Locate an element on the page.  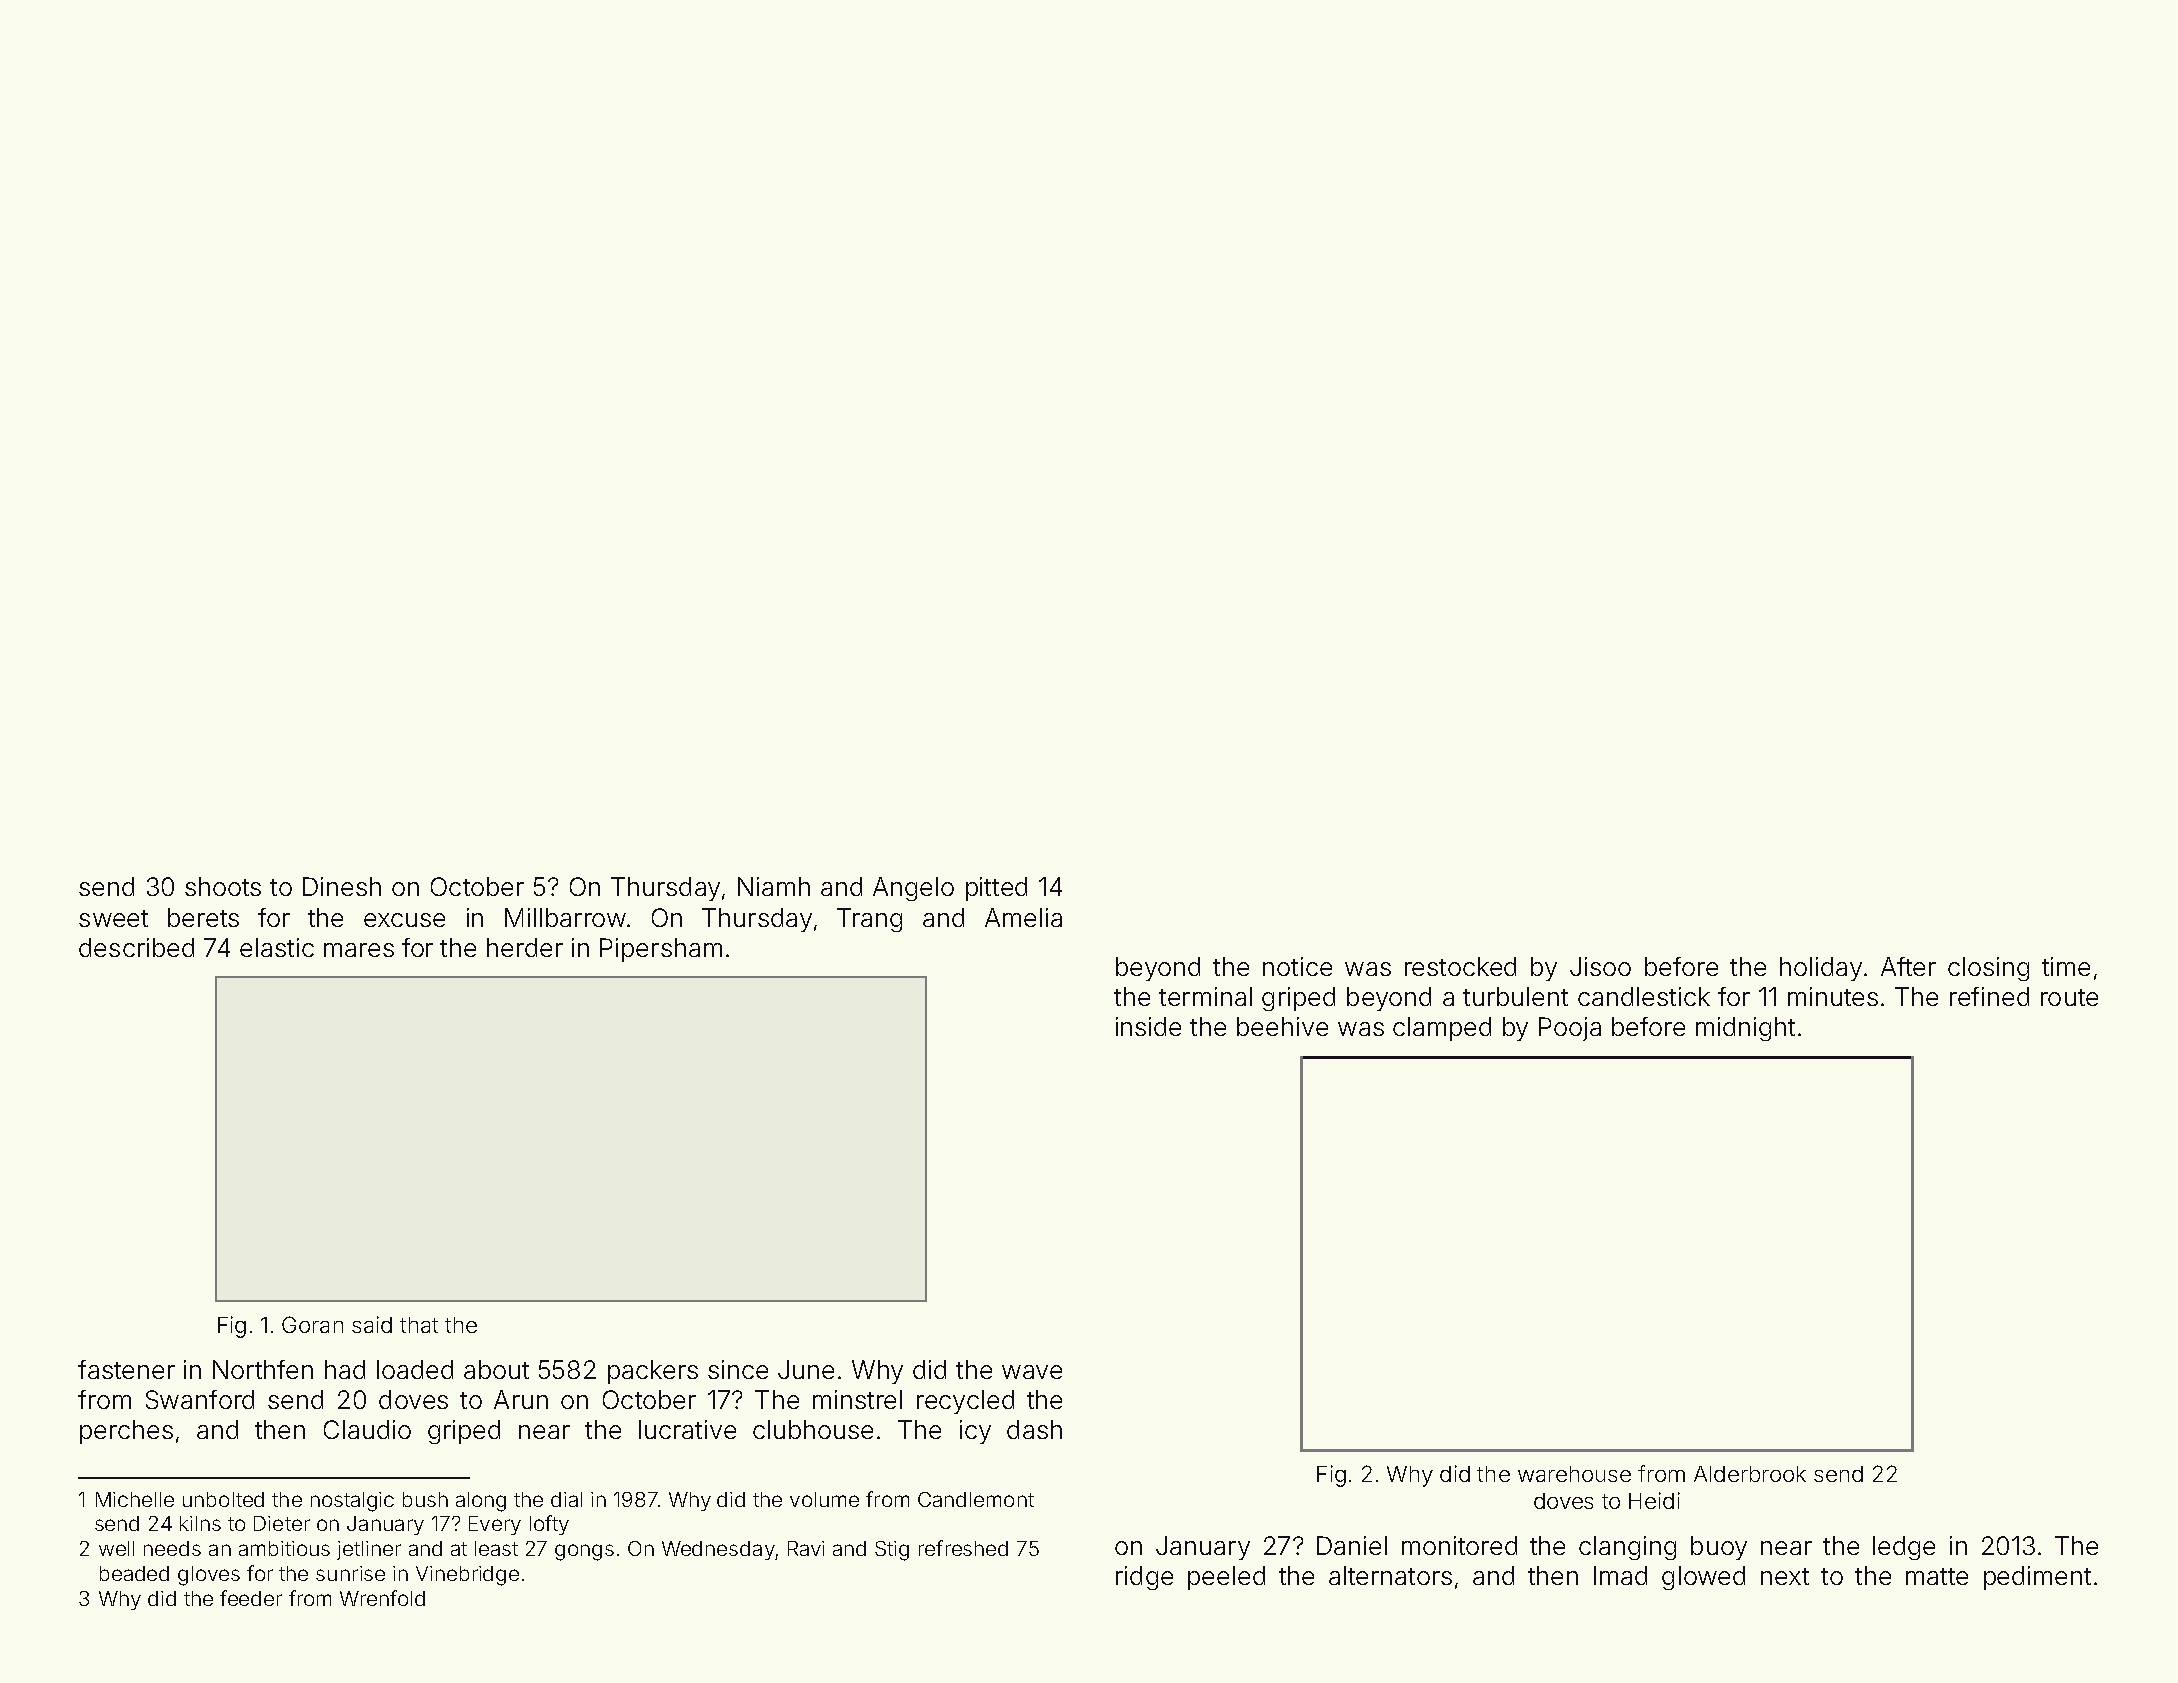
feeder is located at coordinates (251, 1598).
